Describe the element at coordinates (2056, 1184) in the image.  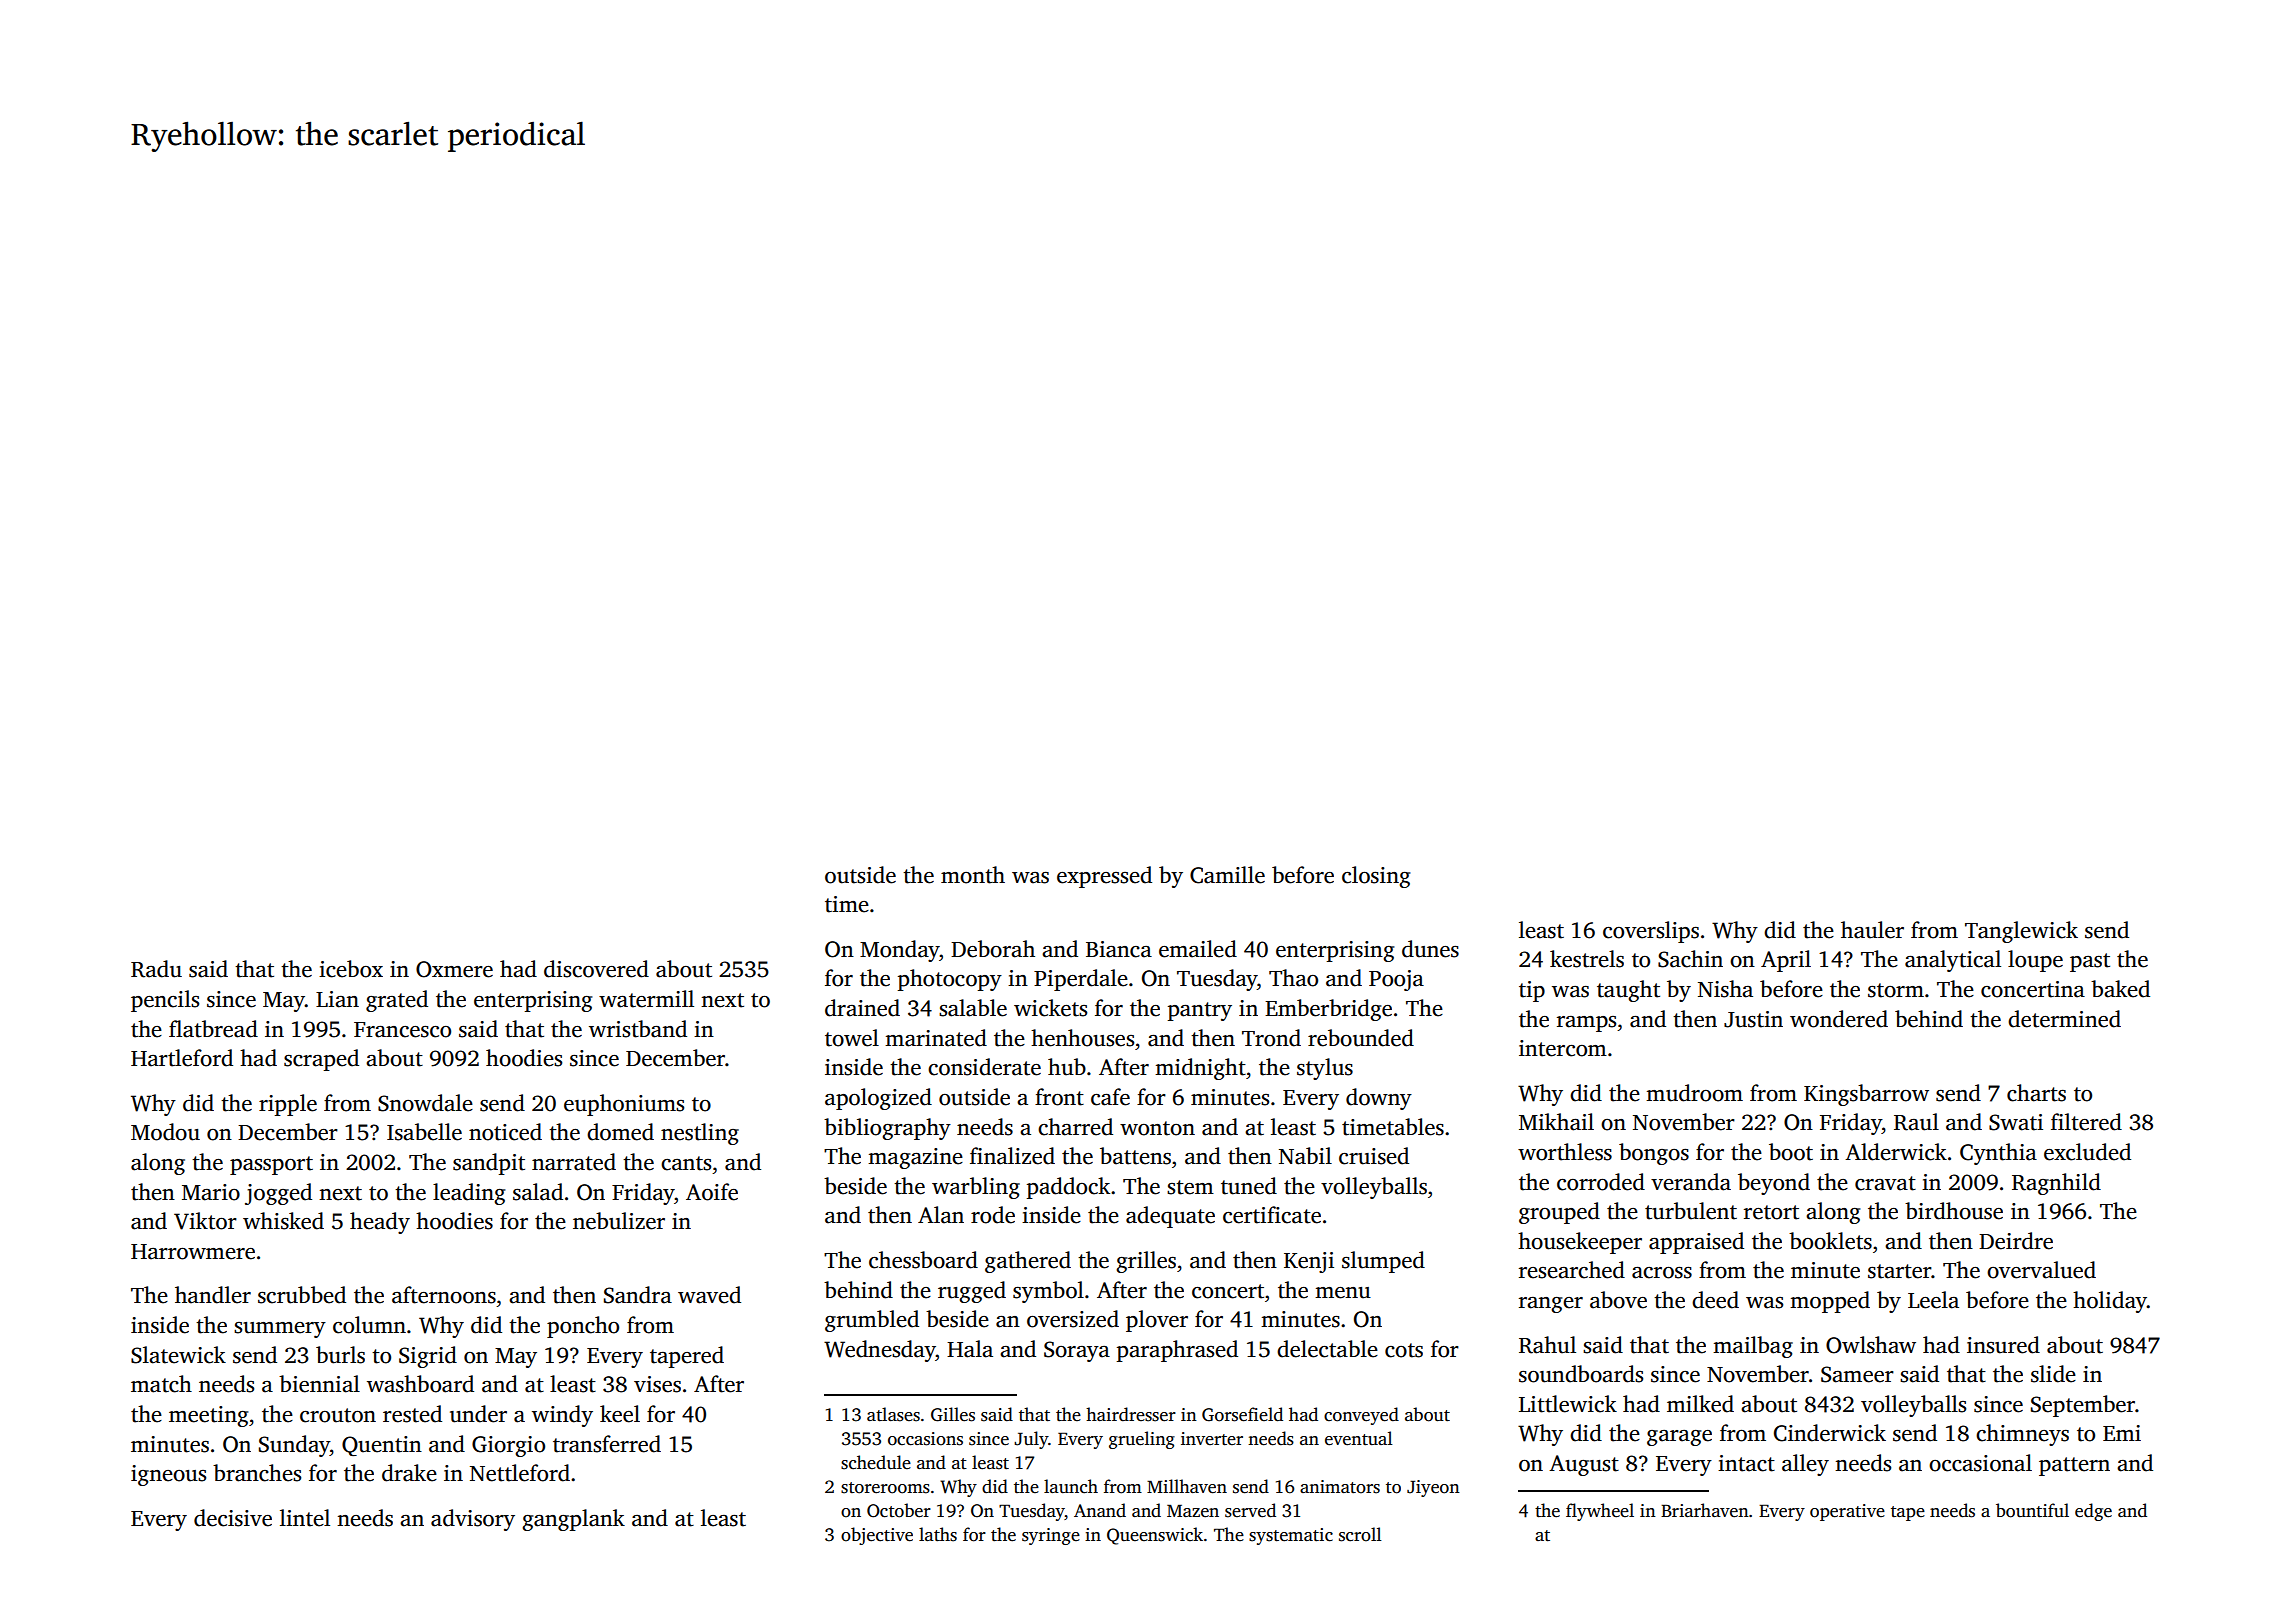
I see `Ragnhild` at that location.
